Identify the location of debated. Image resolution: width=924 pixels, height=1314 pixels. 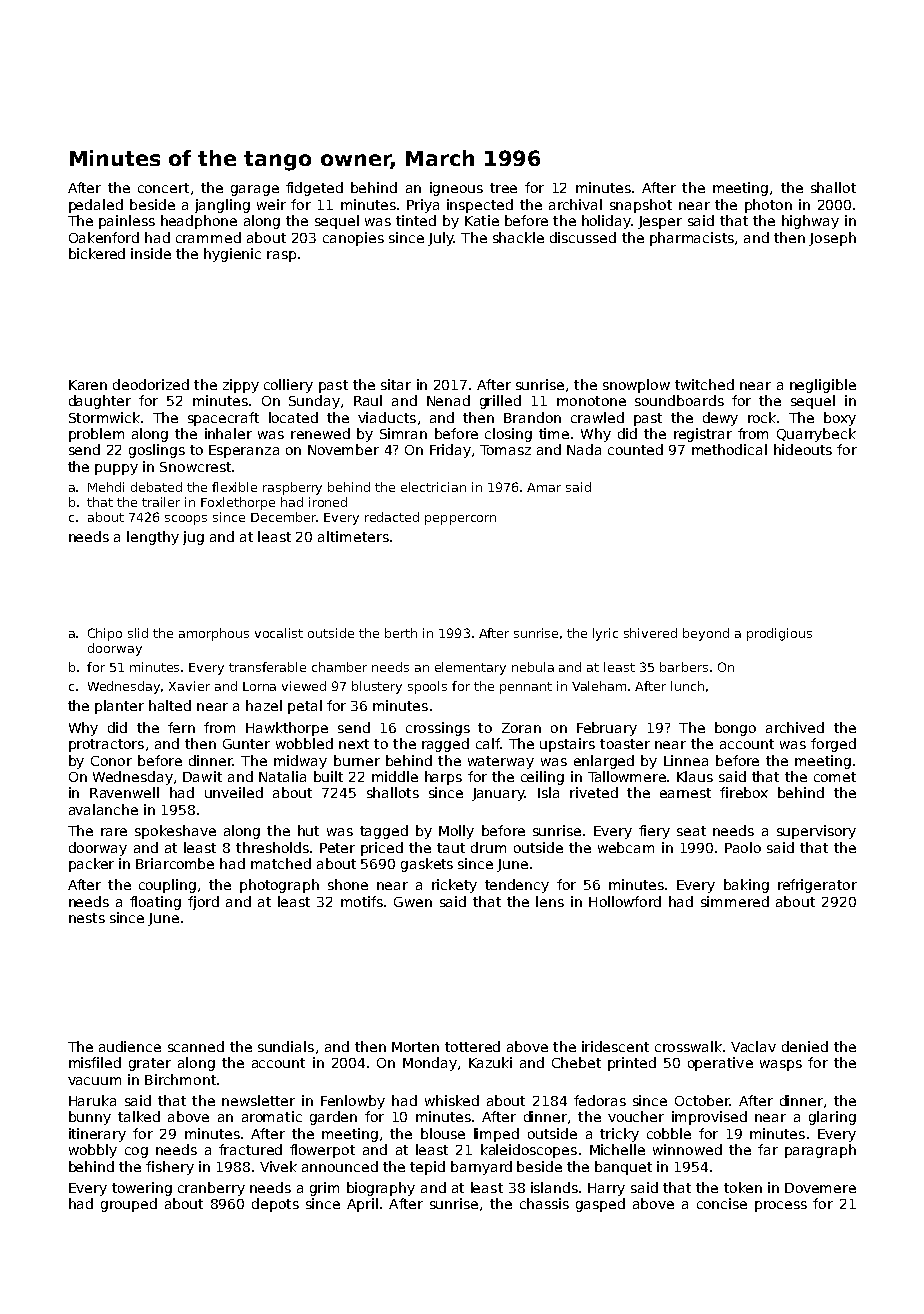
(156, 487).
